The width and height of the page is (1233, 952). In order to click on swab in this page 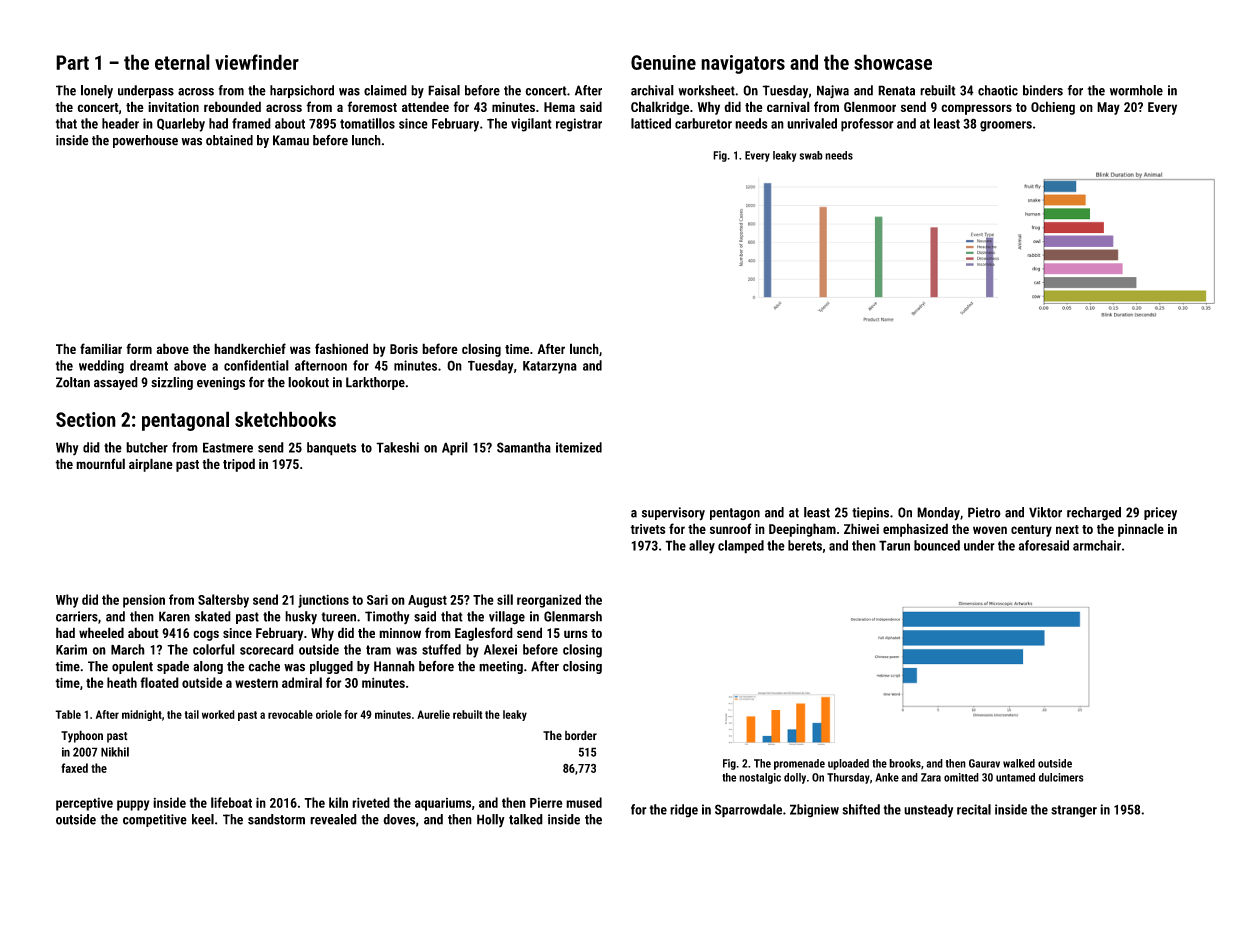, I will do `click(811, 155)`.
